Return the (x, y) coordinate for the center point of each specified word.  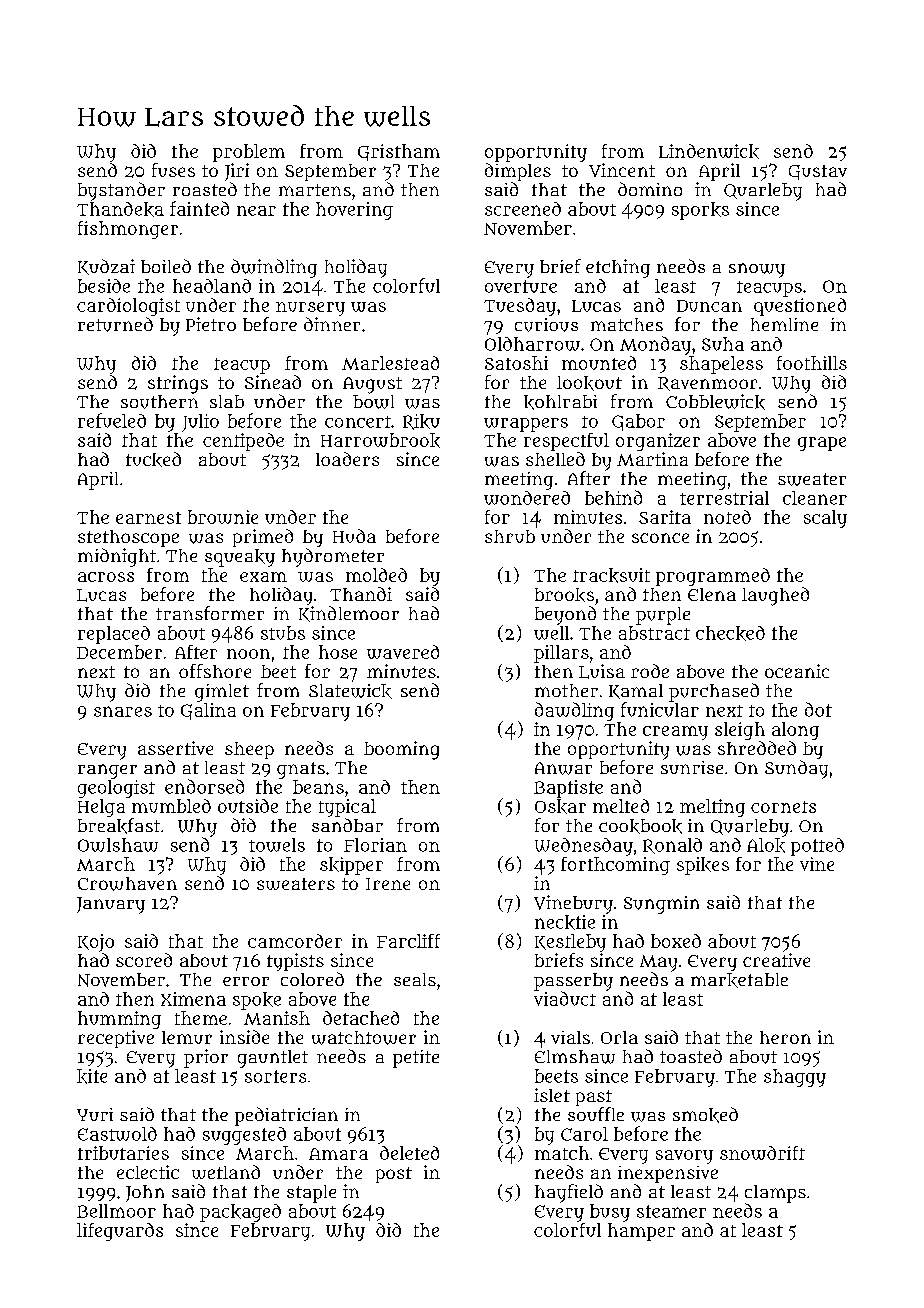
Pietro (211, 324)
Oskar (560, 806)
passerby (573, 982)
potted (817, 847)
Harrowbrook (380, 440)
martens (315, 190)
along (795, 731)
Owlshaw (118, 845)
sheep (249, 750)
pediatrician (286, 1116)
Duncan (709, 306)
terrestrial (724, 498)
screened (523, 209)
